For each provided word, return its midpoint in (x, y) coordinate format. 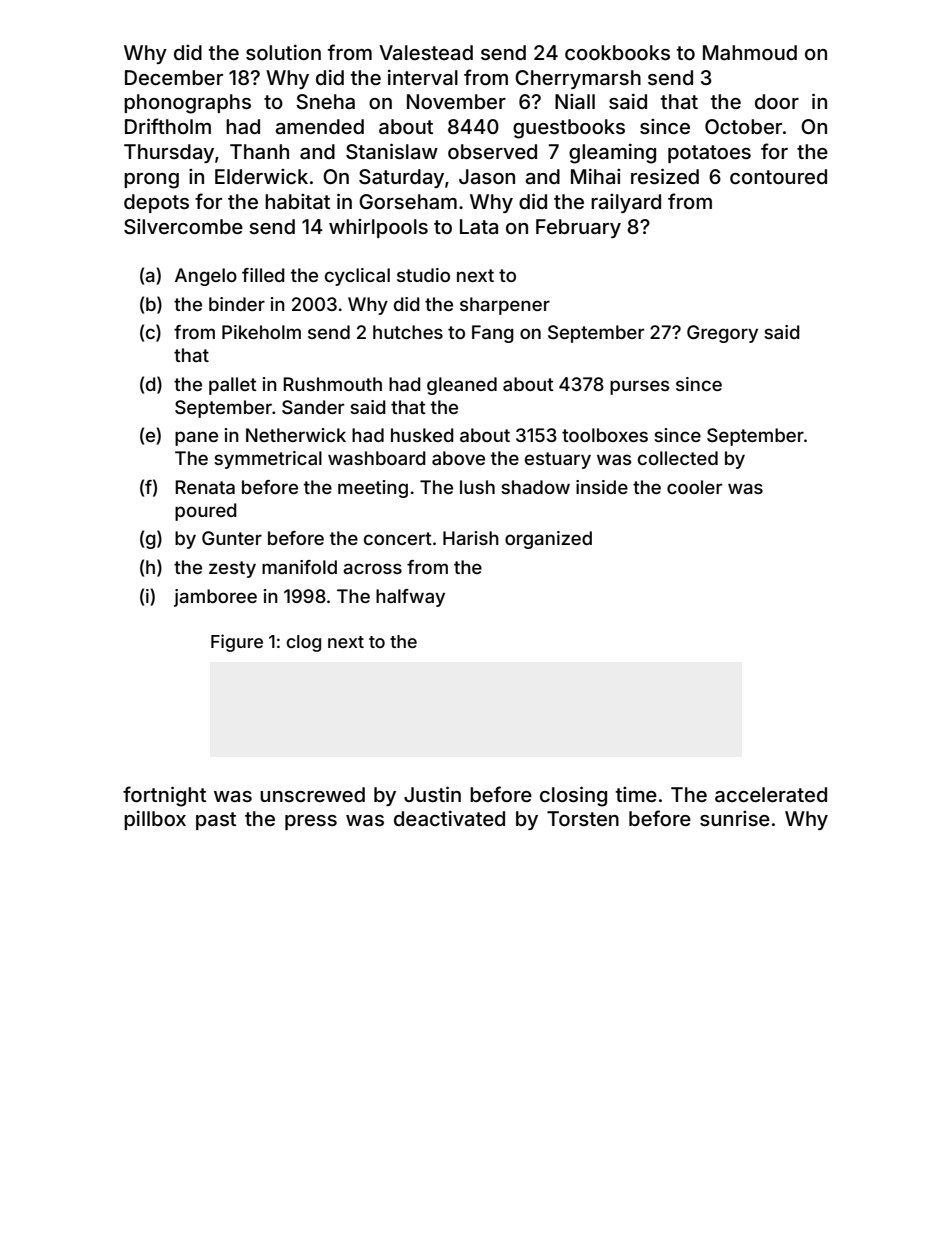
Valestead (426, 52)
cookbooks (617, 52)
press (311, 822)
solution (283, 52)
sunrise (735, 818)
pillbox (155, 820)
